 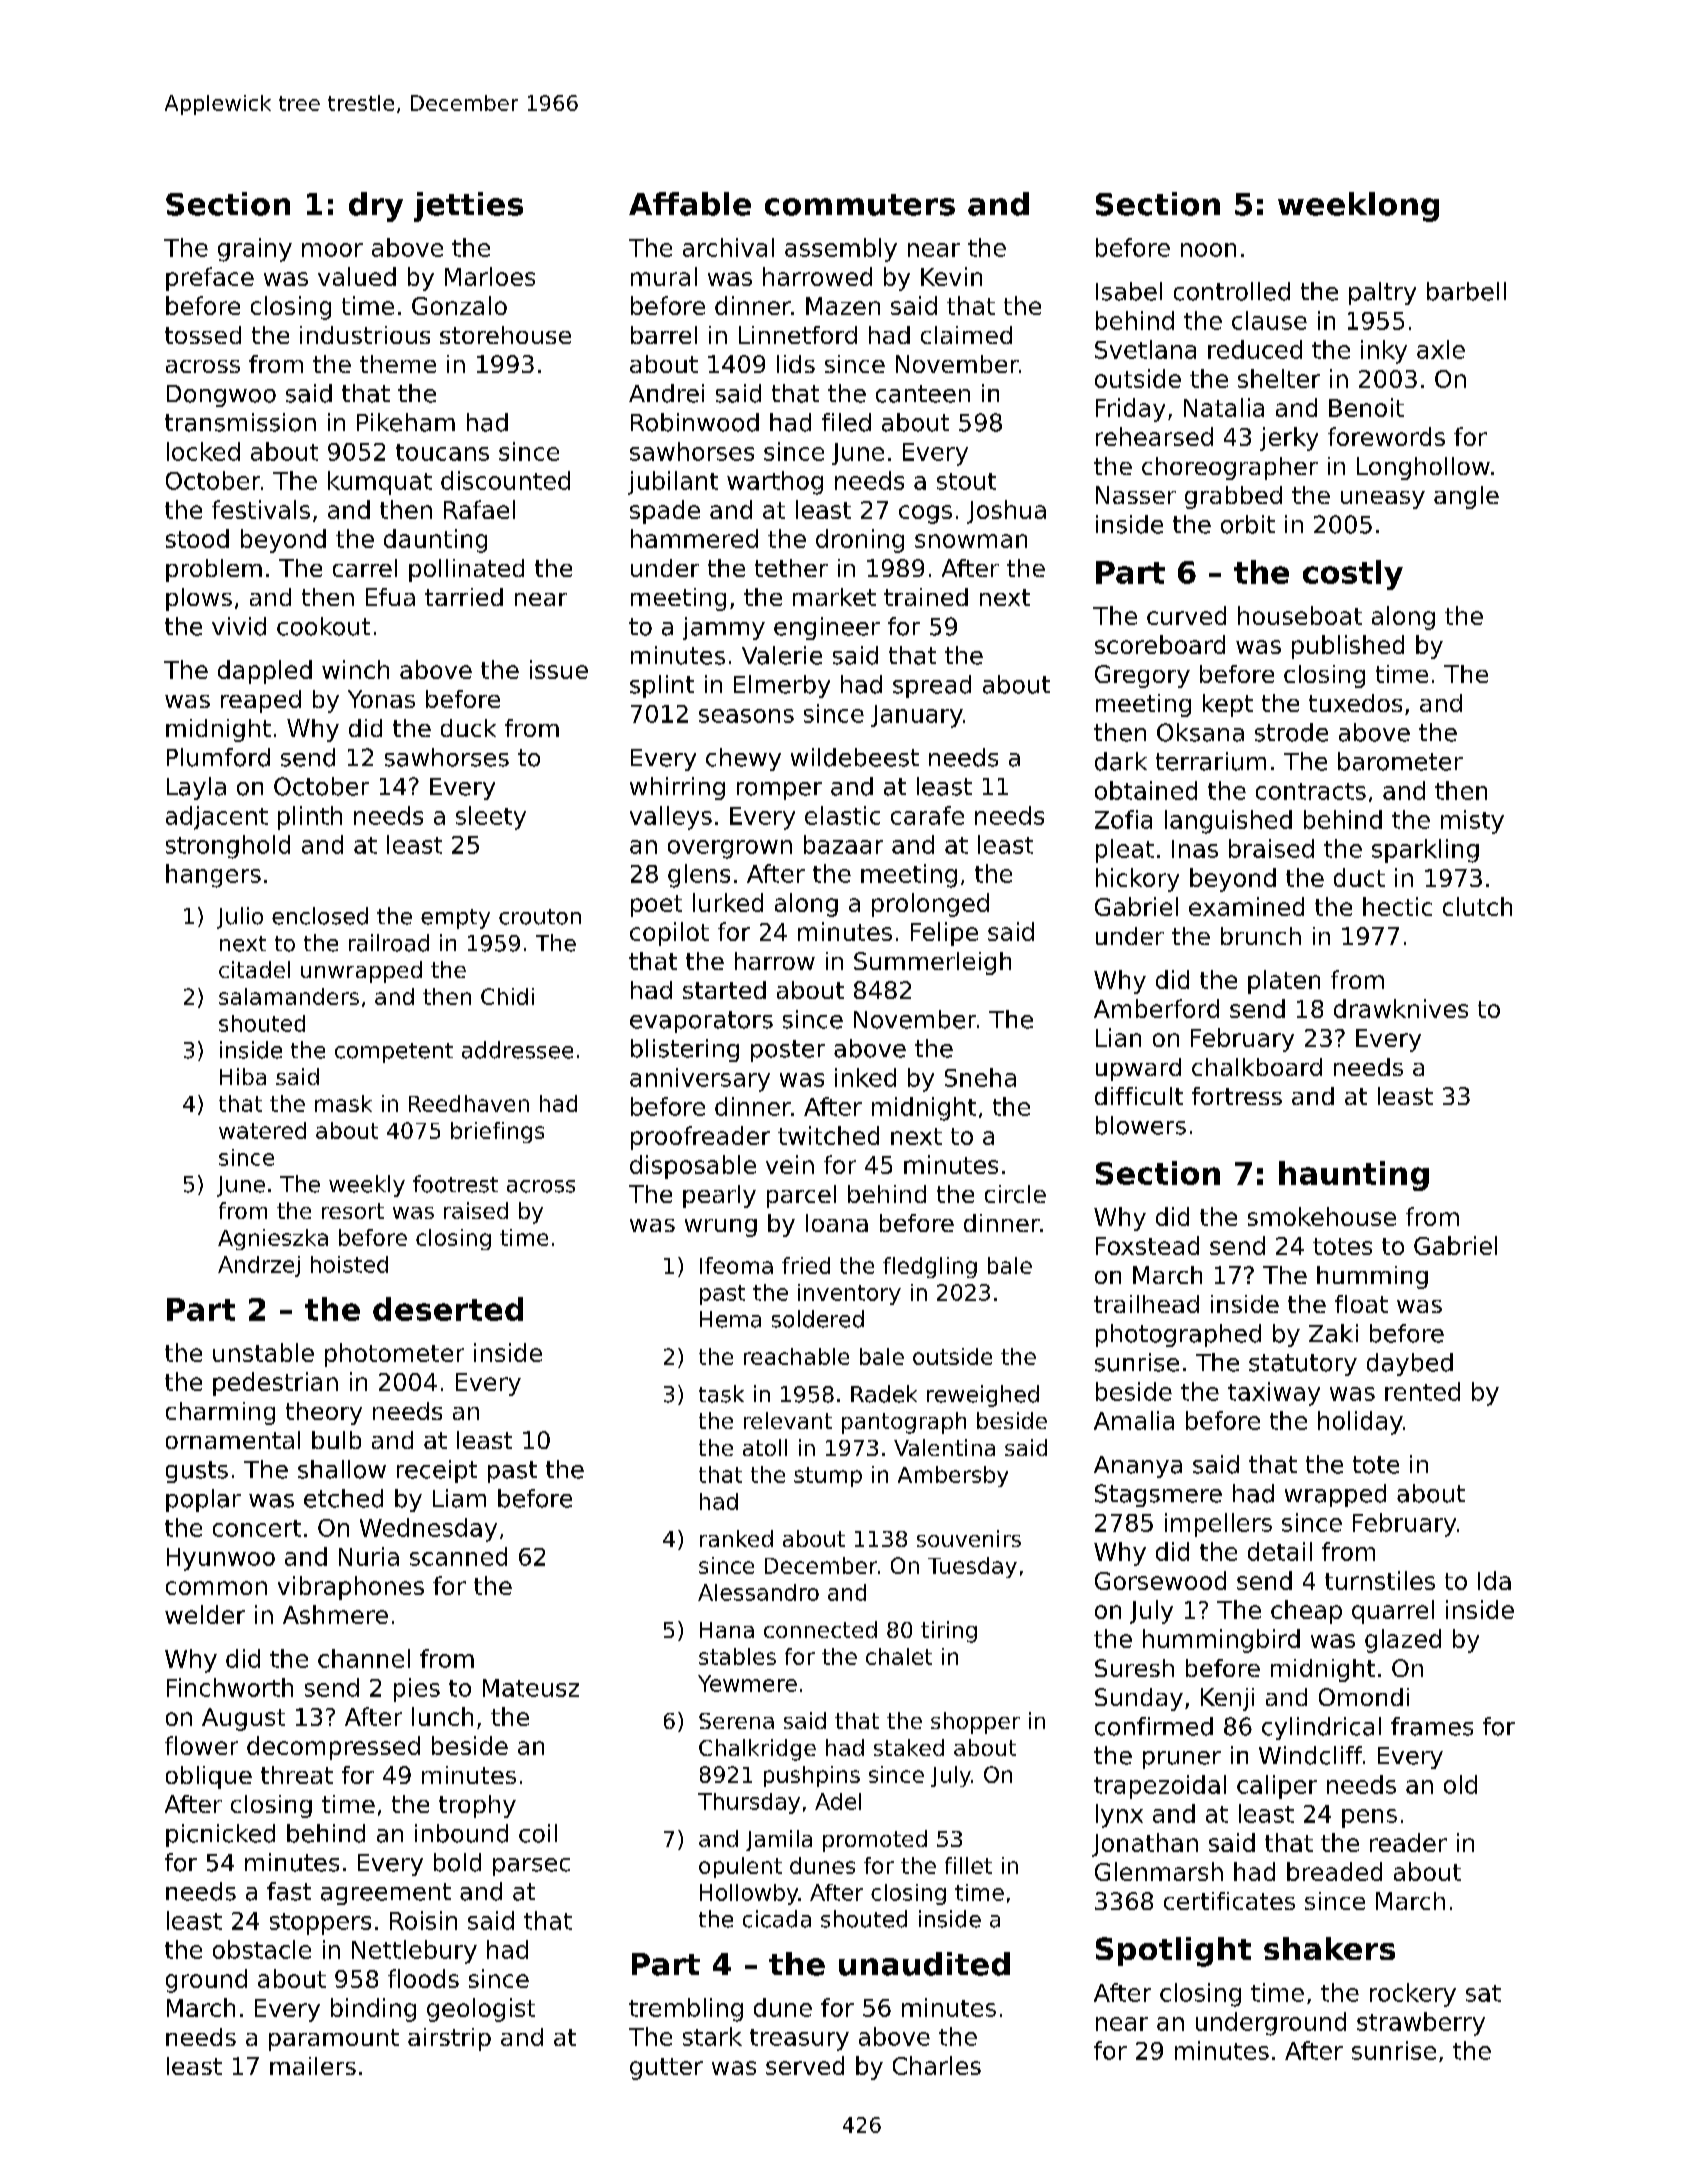 I want to click on Foxstead, so click(x=1147, y=1245).
